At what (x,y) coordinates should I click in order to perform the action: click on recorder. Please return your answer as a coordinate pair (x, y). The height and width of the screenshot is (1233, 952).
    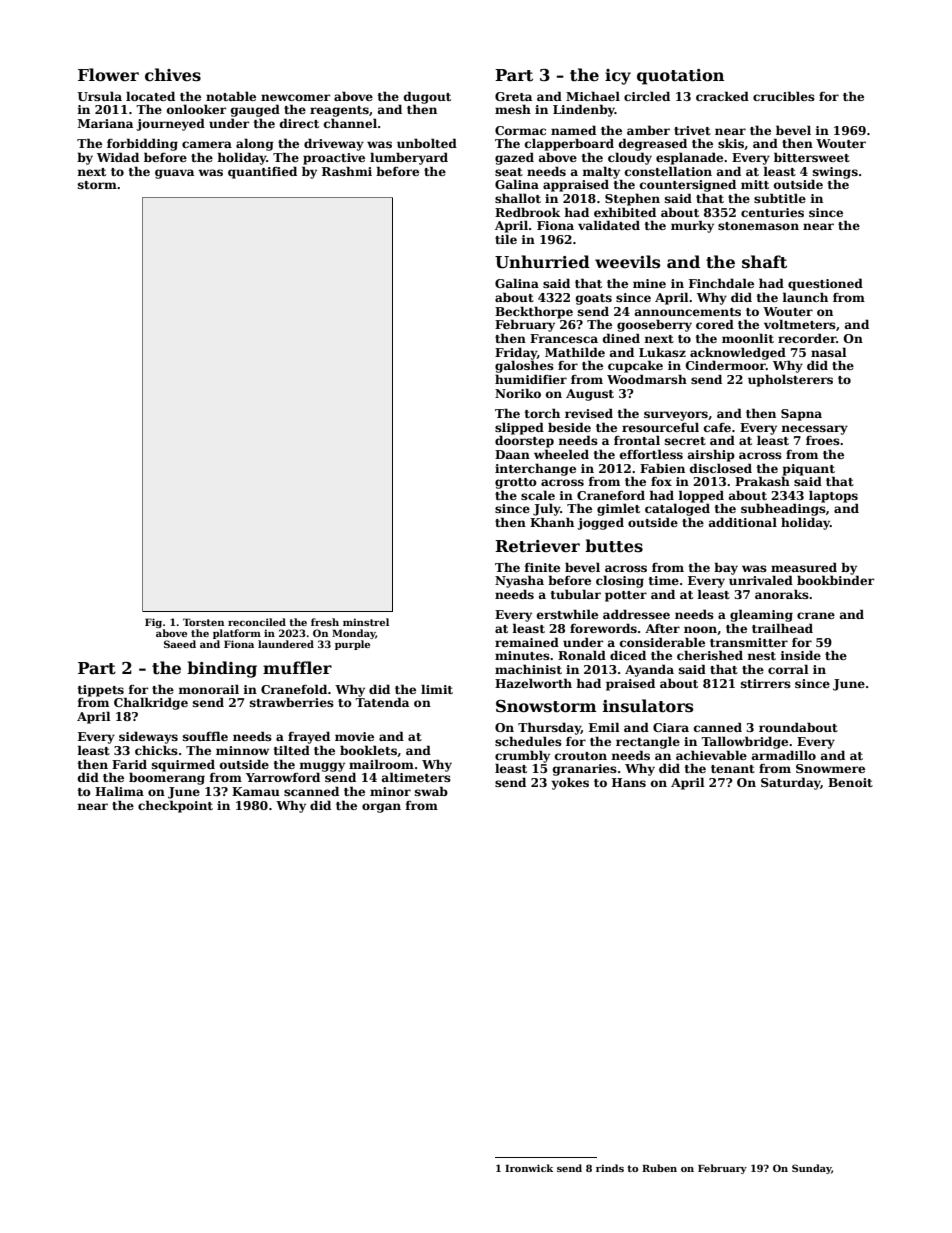
    Looking at the image, I should click on (807, 338).
